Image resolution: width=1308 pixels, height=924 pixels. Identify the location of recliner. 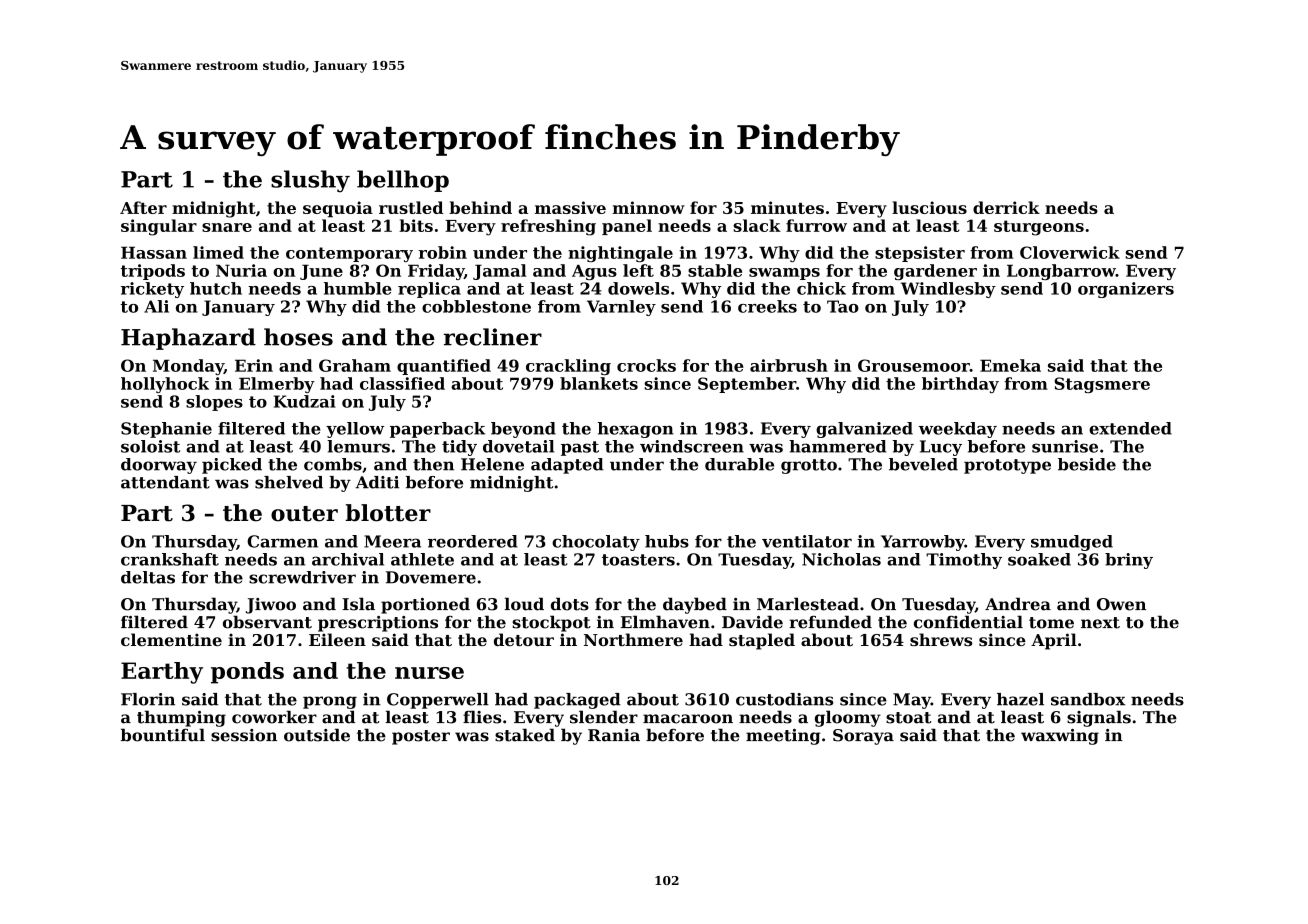
(493, 337).
